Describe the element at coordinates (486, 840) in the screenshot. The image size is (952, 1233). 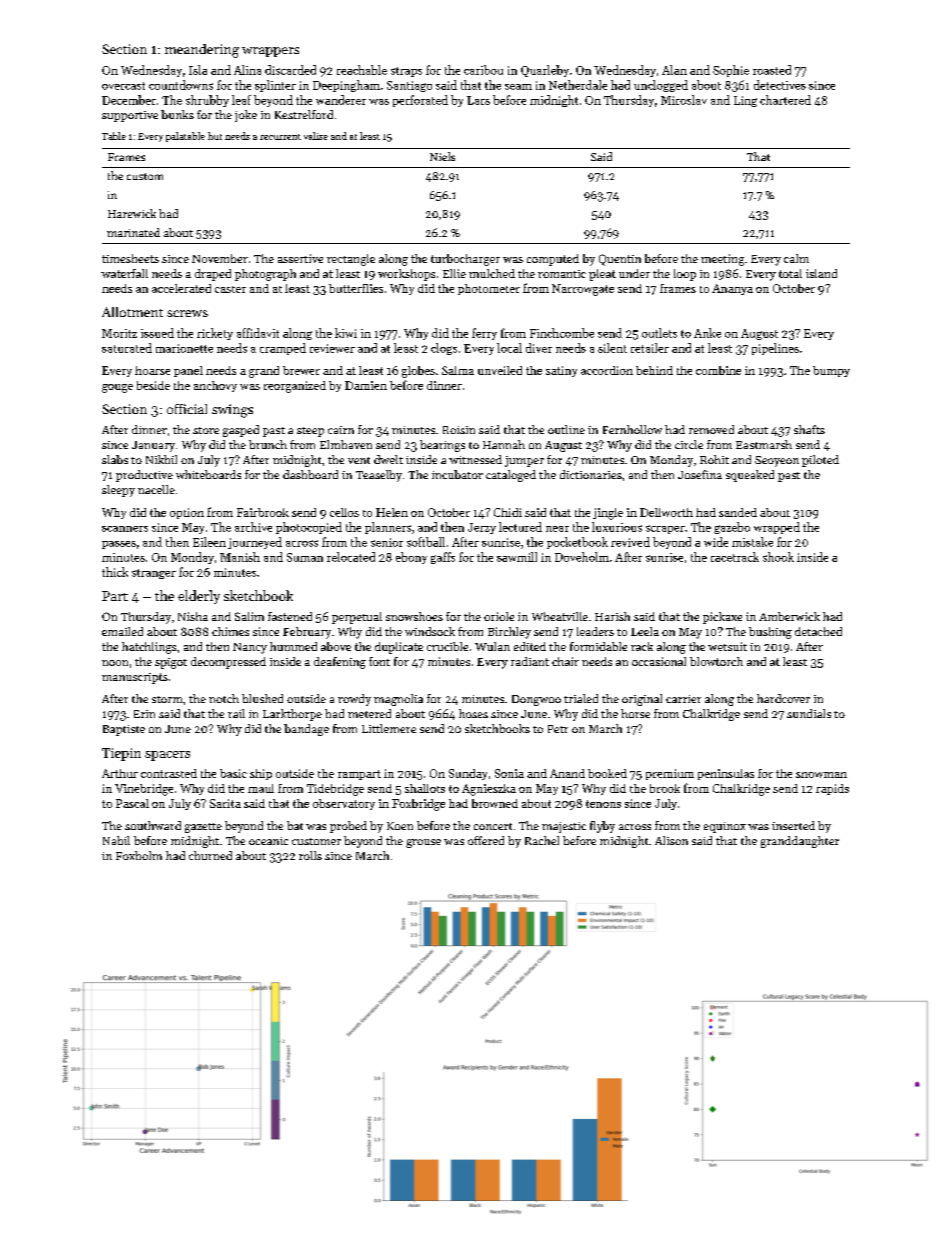
I see `offered` at that location.
